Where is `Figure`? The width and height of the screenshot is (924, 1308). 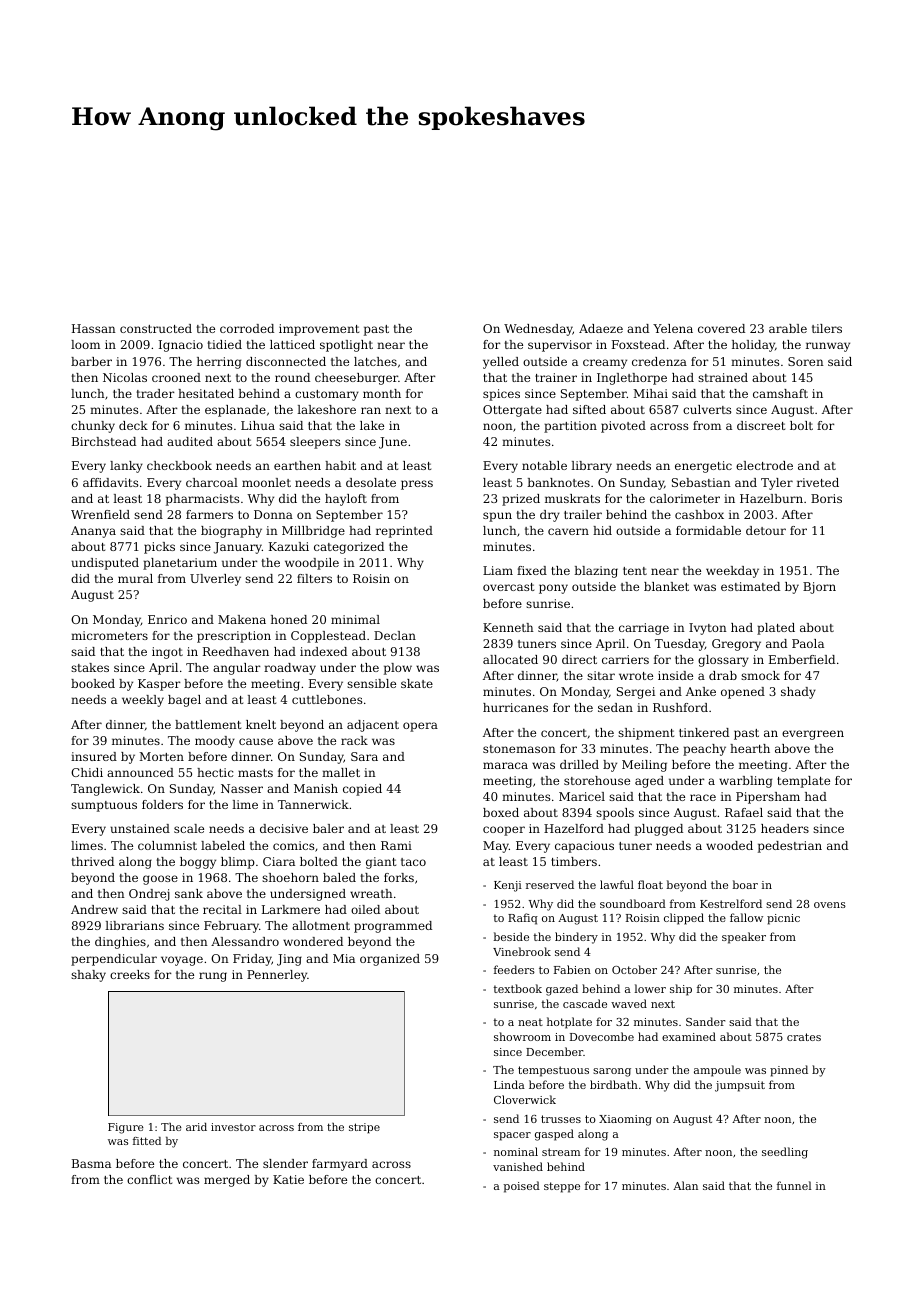 Figure is located at coordinates (126, 1128).
